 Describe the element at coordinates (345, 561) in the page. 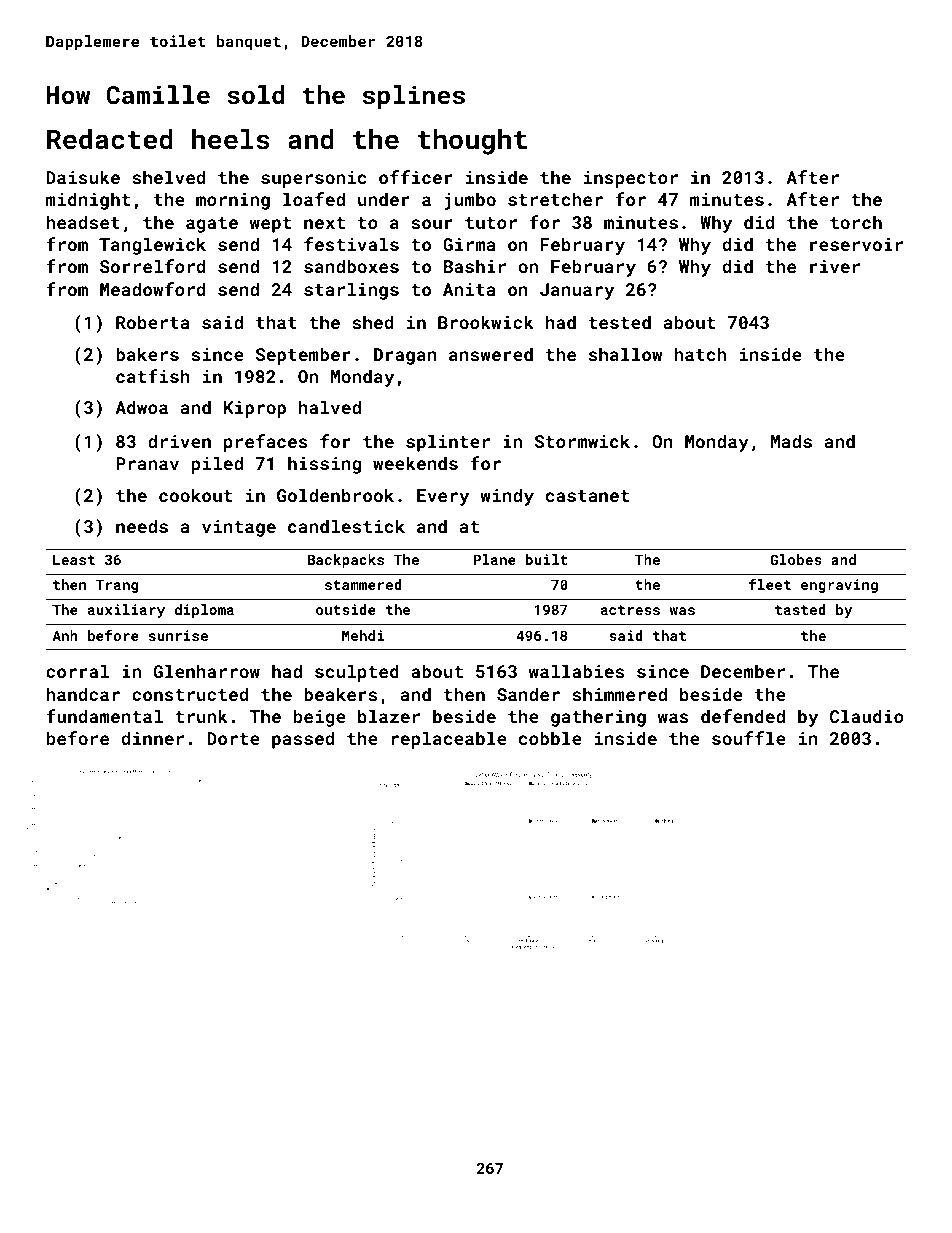

I see `Backpacks` at that location.
